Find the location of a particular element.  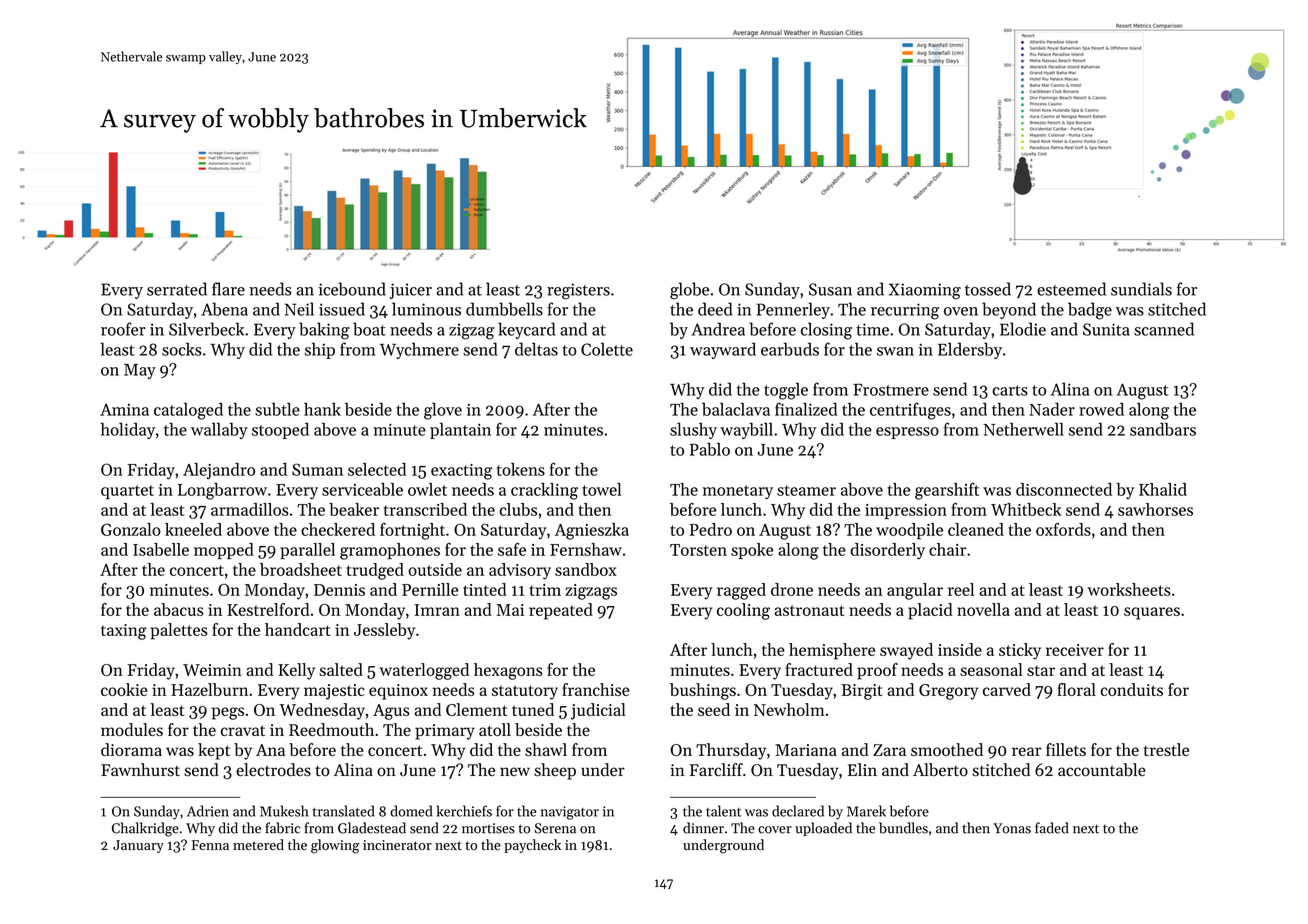

serrated is located at coordinates (177, 289).
